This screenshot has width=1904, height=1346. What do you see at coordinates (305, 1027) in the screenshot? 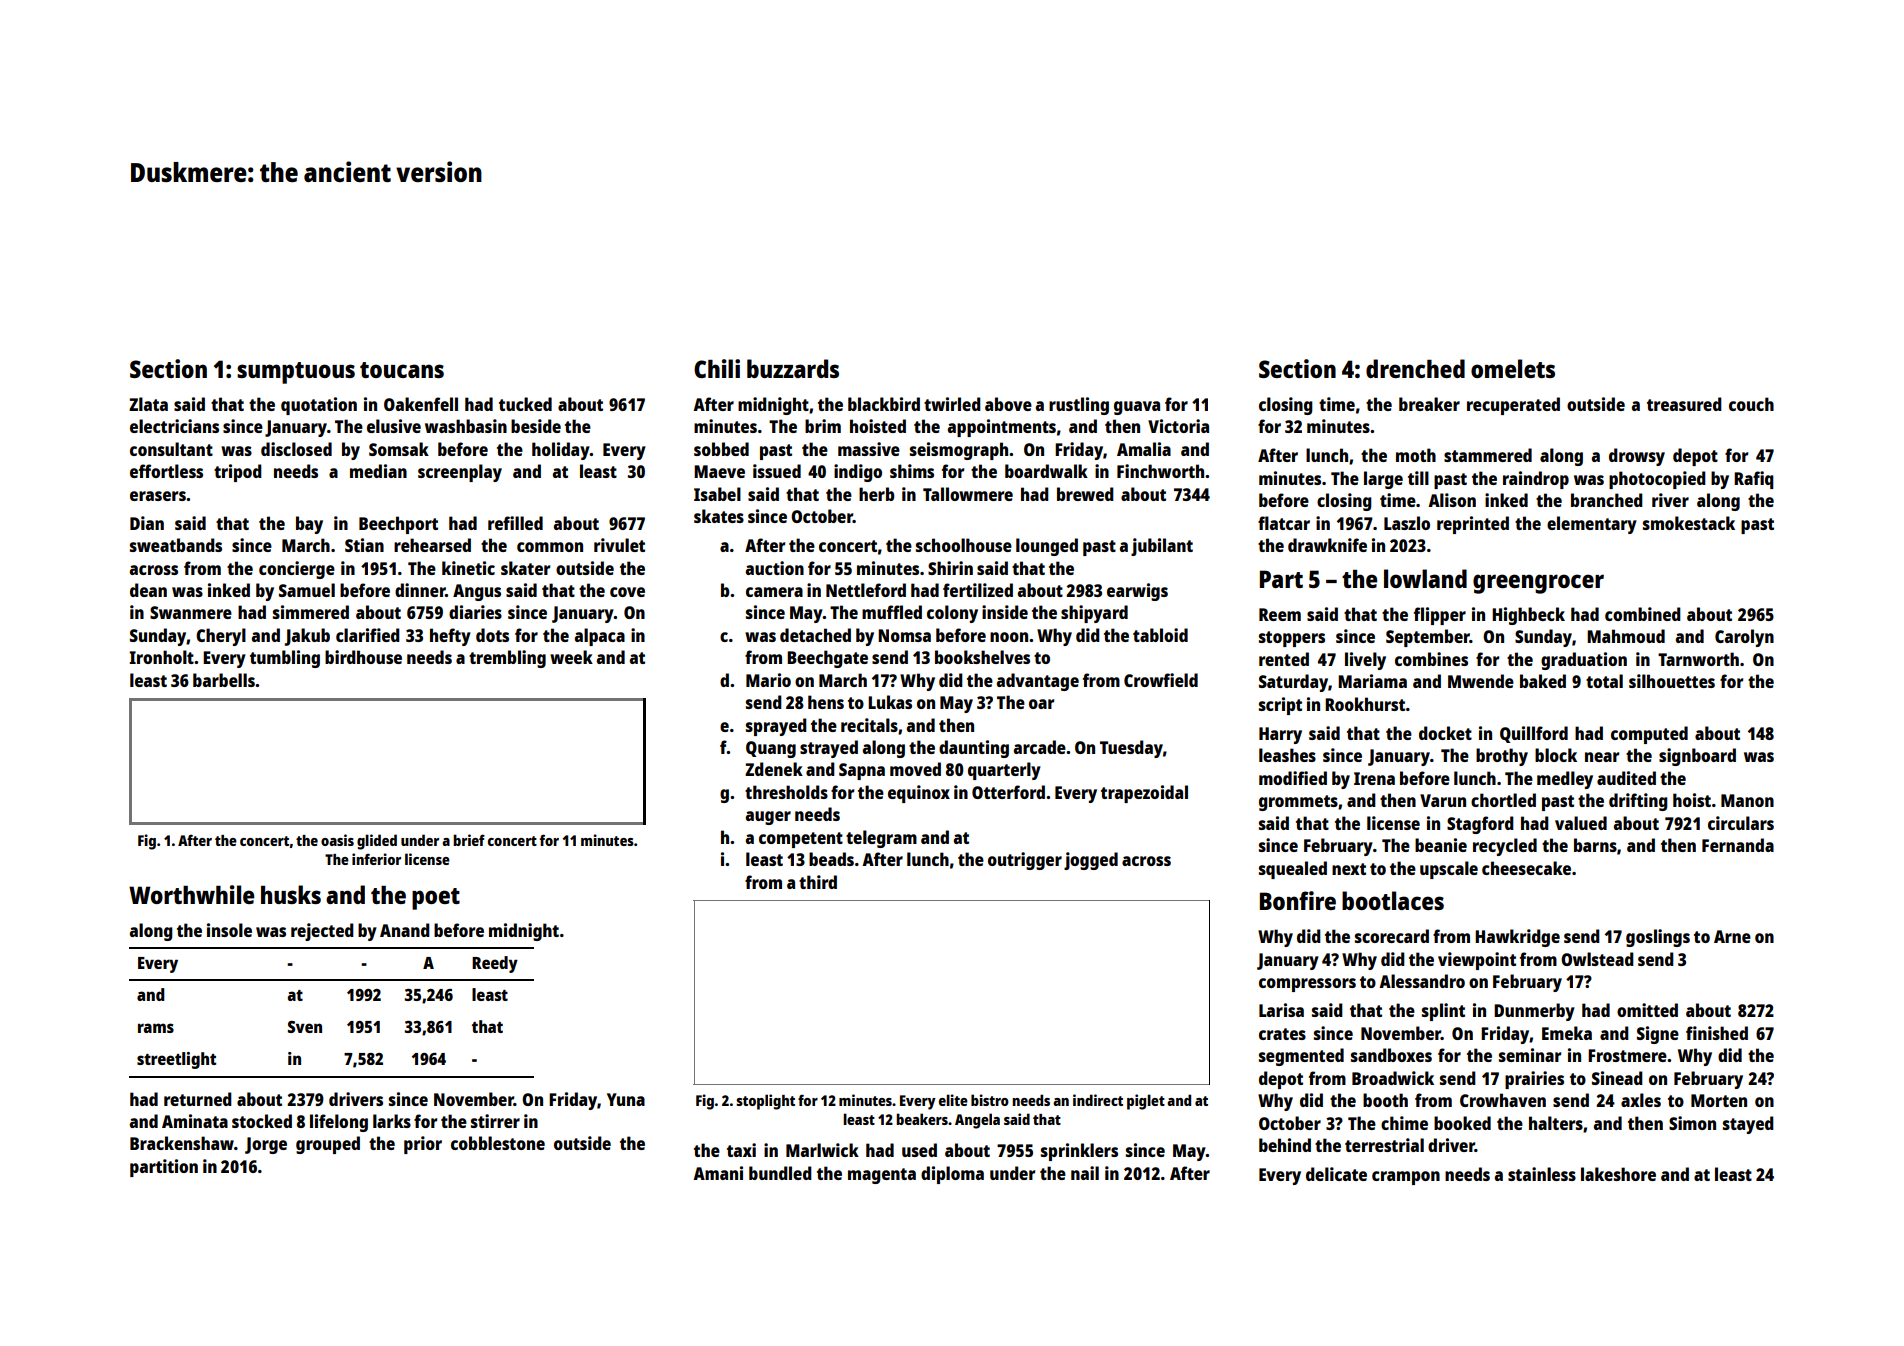
I see `Sven` at bounding box center [305, 1027].
